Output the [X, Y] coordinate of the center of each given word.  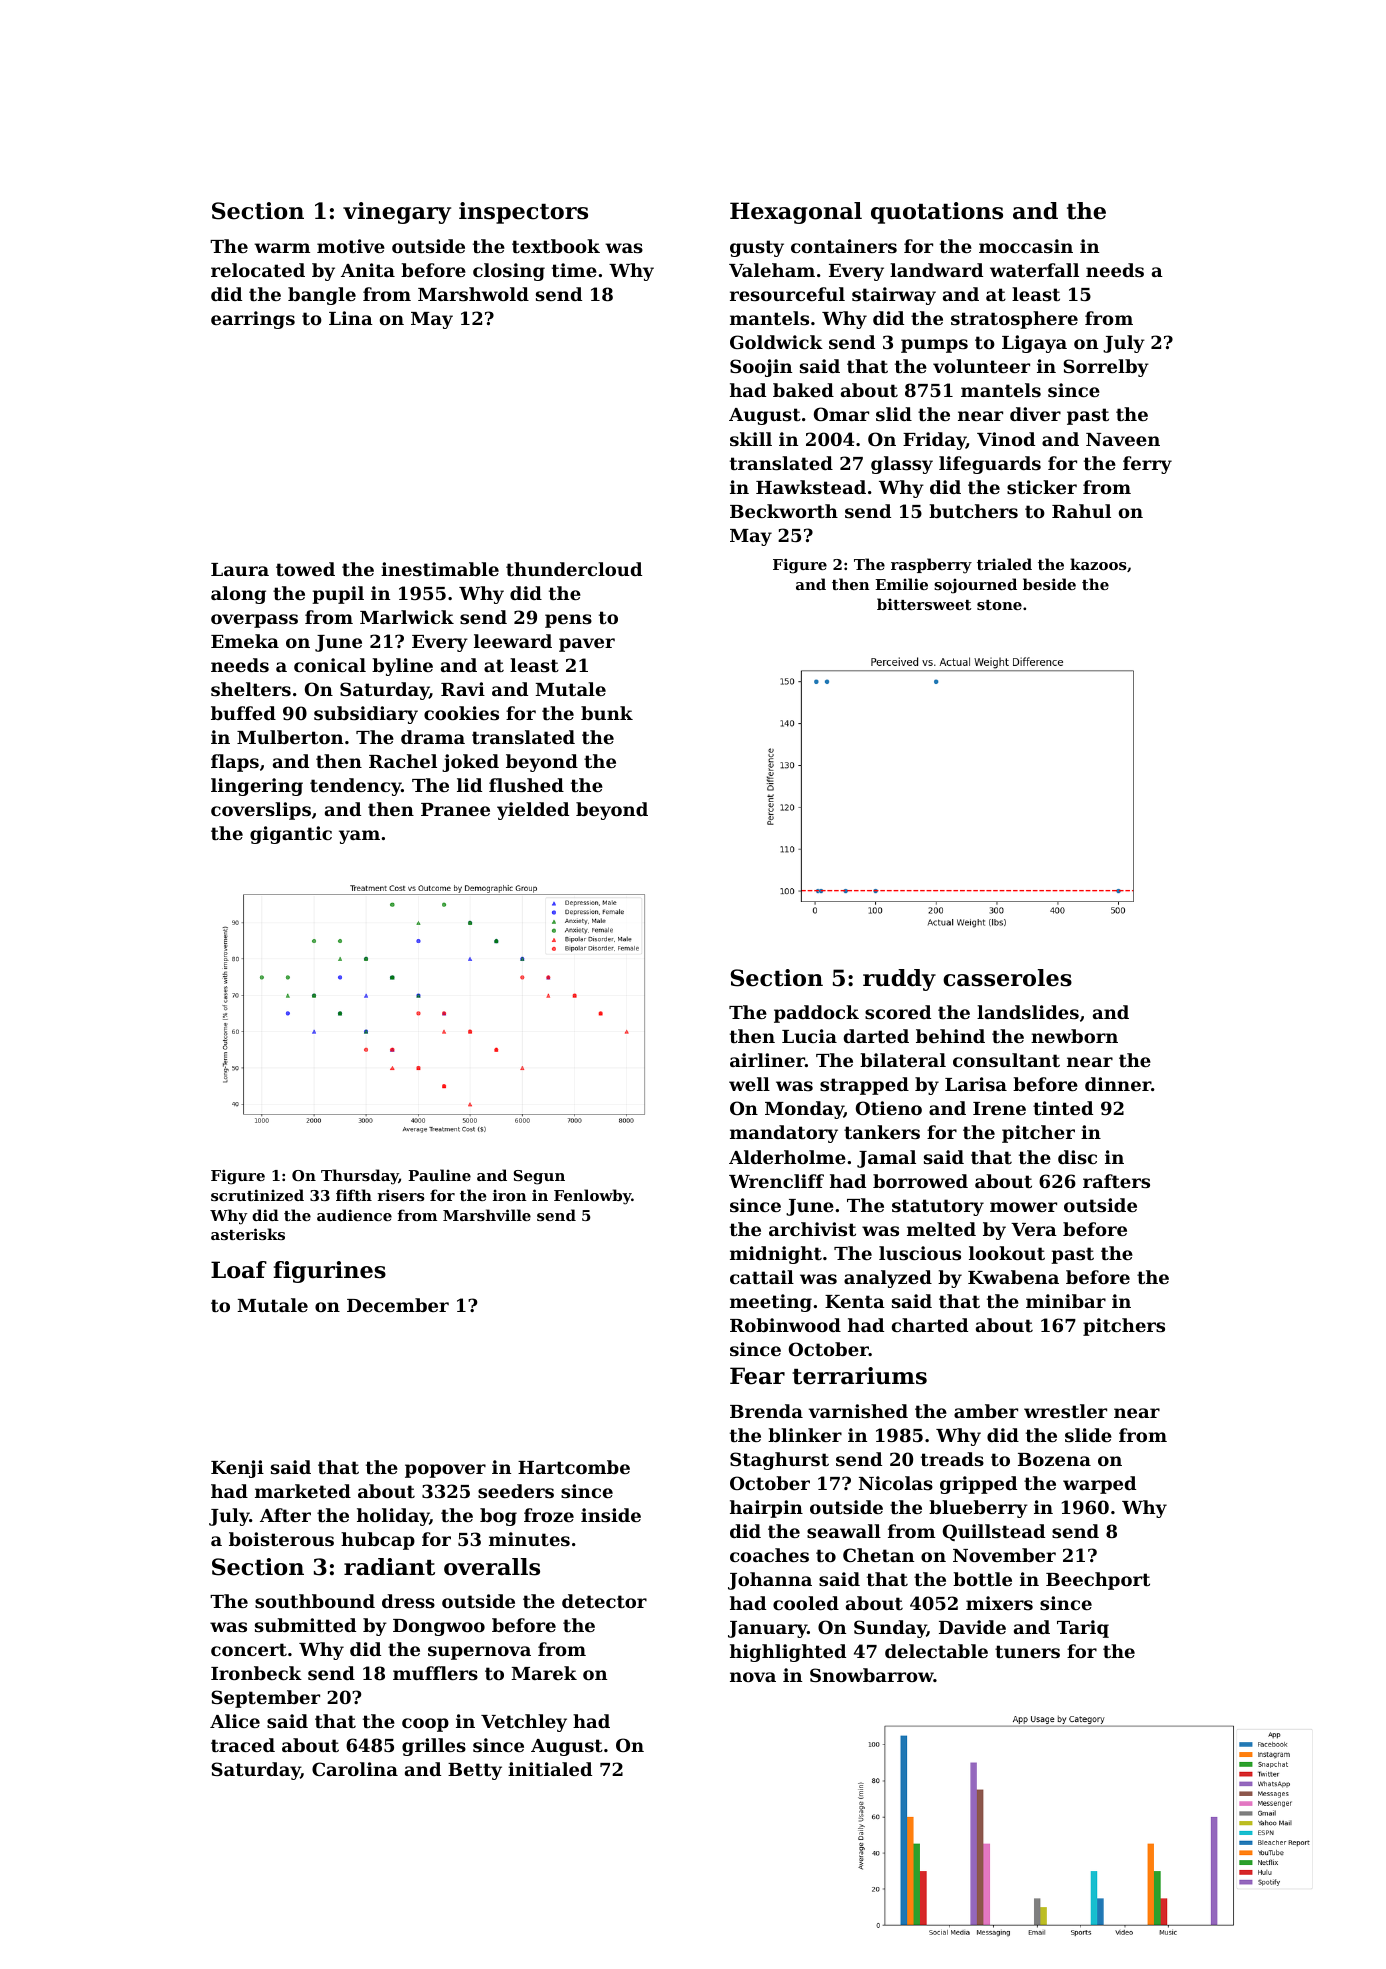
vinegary [397, 213]
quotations [937, 213]
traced [243, 1745]
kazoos [1098, 564]
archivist [812, 1229]
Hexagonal [796, 213]
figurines [330, 1272]
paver [587, 645]
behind [950, 1036]
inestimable [440, 569]
